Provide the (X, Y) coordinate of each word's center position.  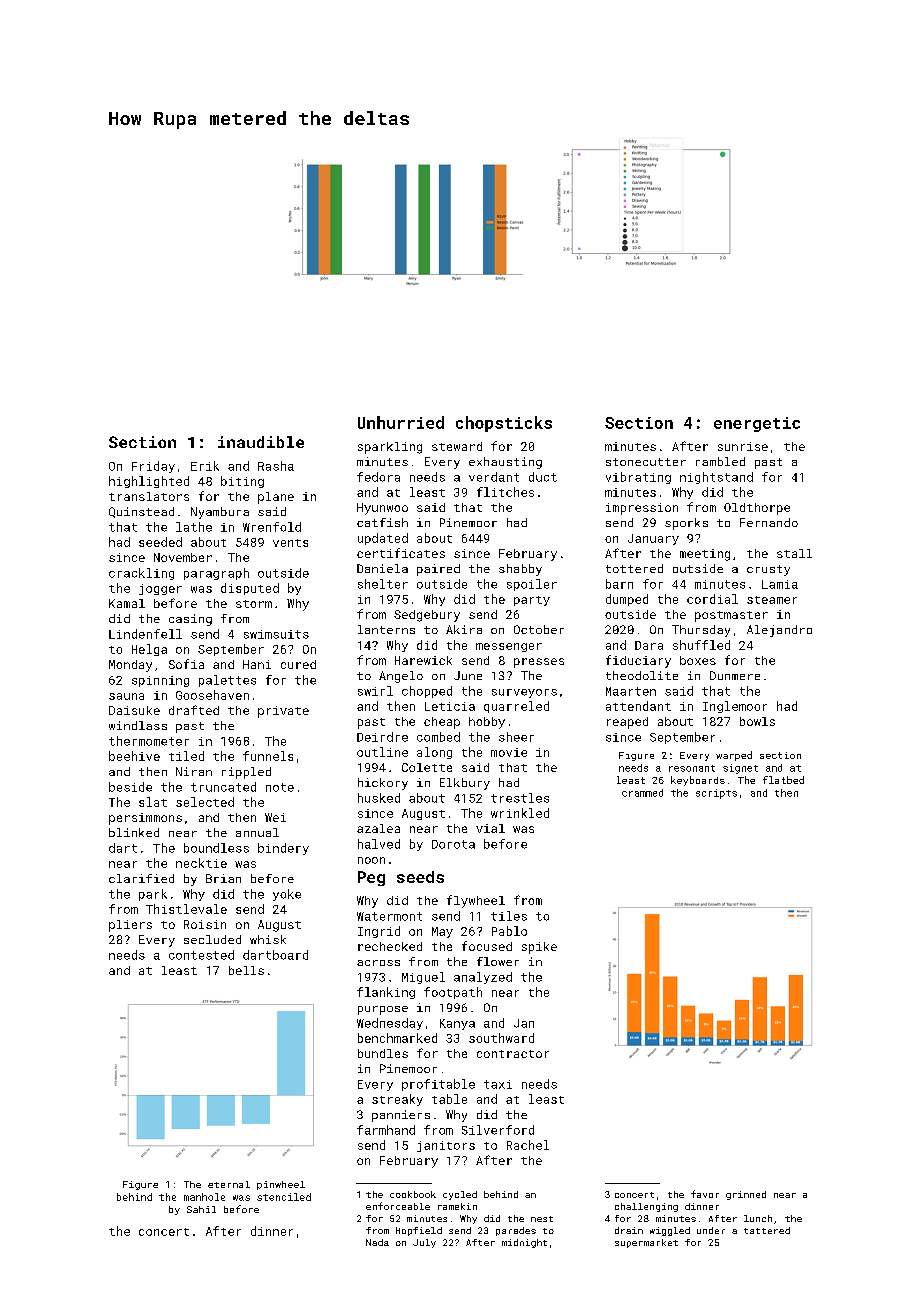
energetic (757, 424)
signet (740, 769)
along (434, 753)
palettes (227, 681)
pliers (130, 926)
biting (242, 482)
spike (539, 948)
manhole (204, 1197)
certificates (401, 553)
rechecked (390, 946)
